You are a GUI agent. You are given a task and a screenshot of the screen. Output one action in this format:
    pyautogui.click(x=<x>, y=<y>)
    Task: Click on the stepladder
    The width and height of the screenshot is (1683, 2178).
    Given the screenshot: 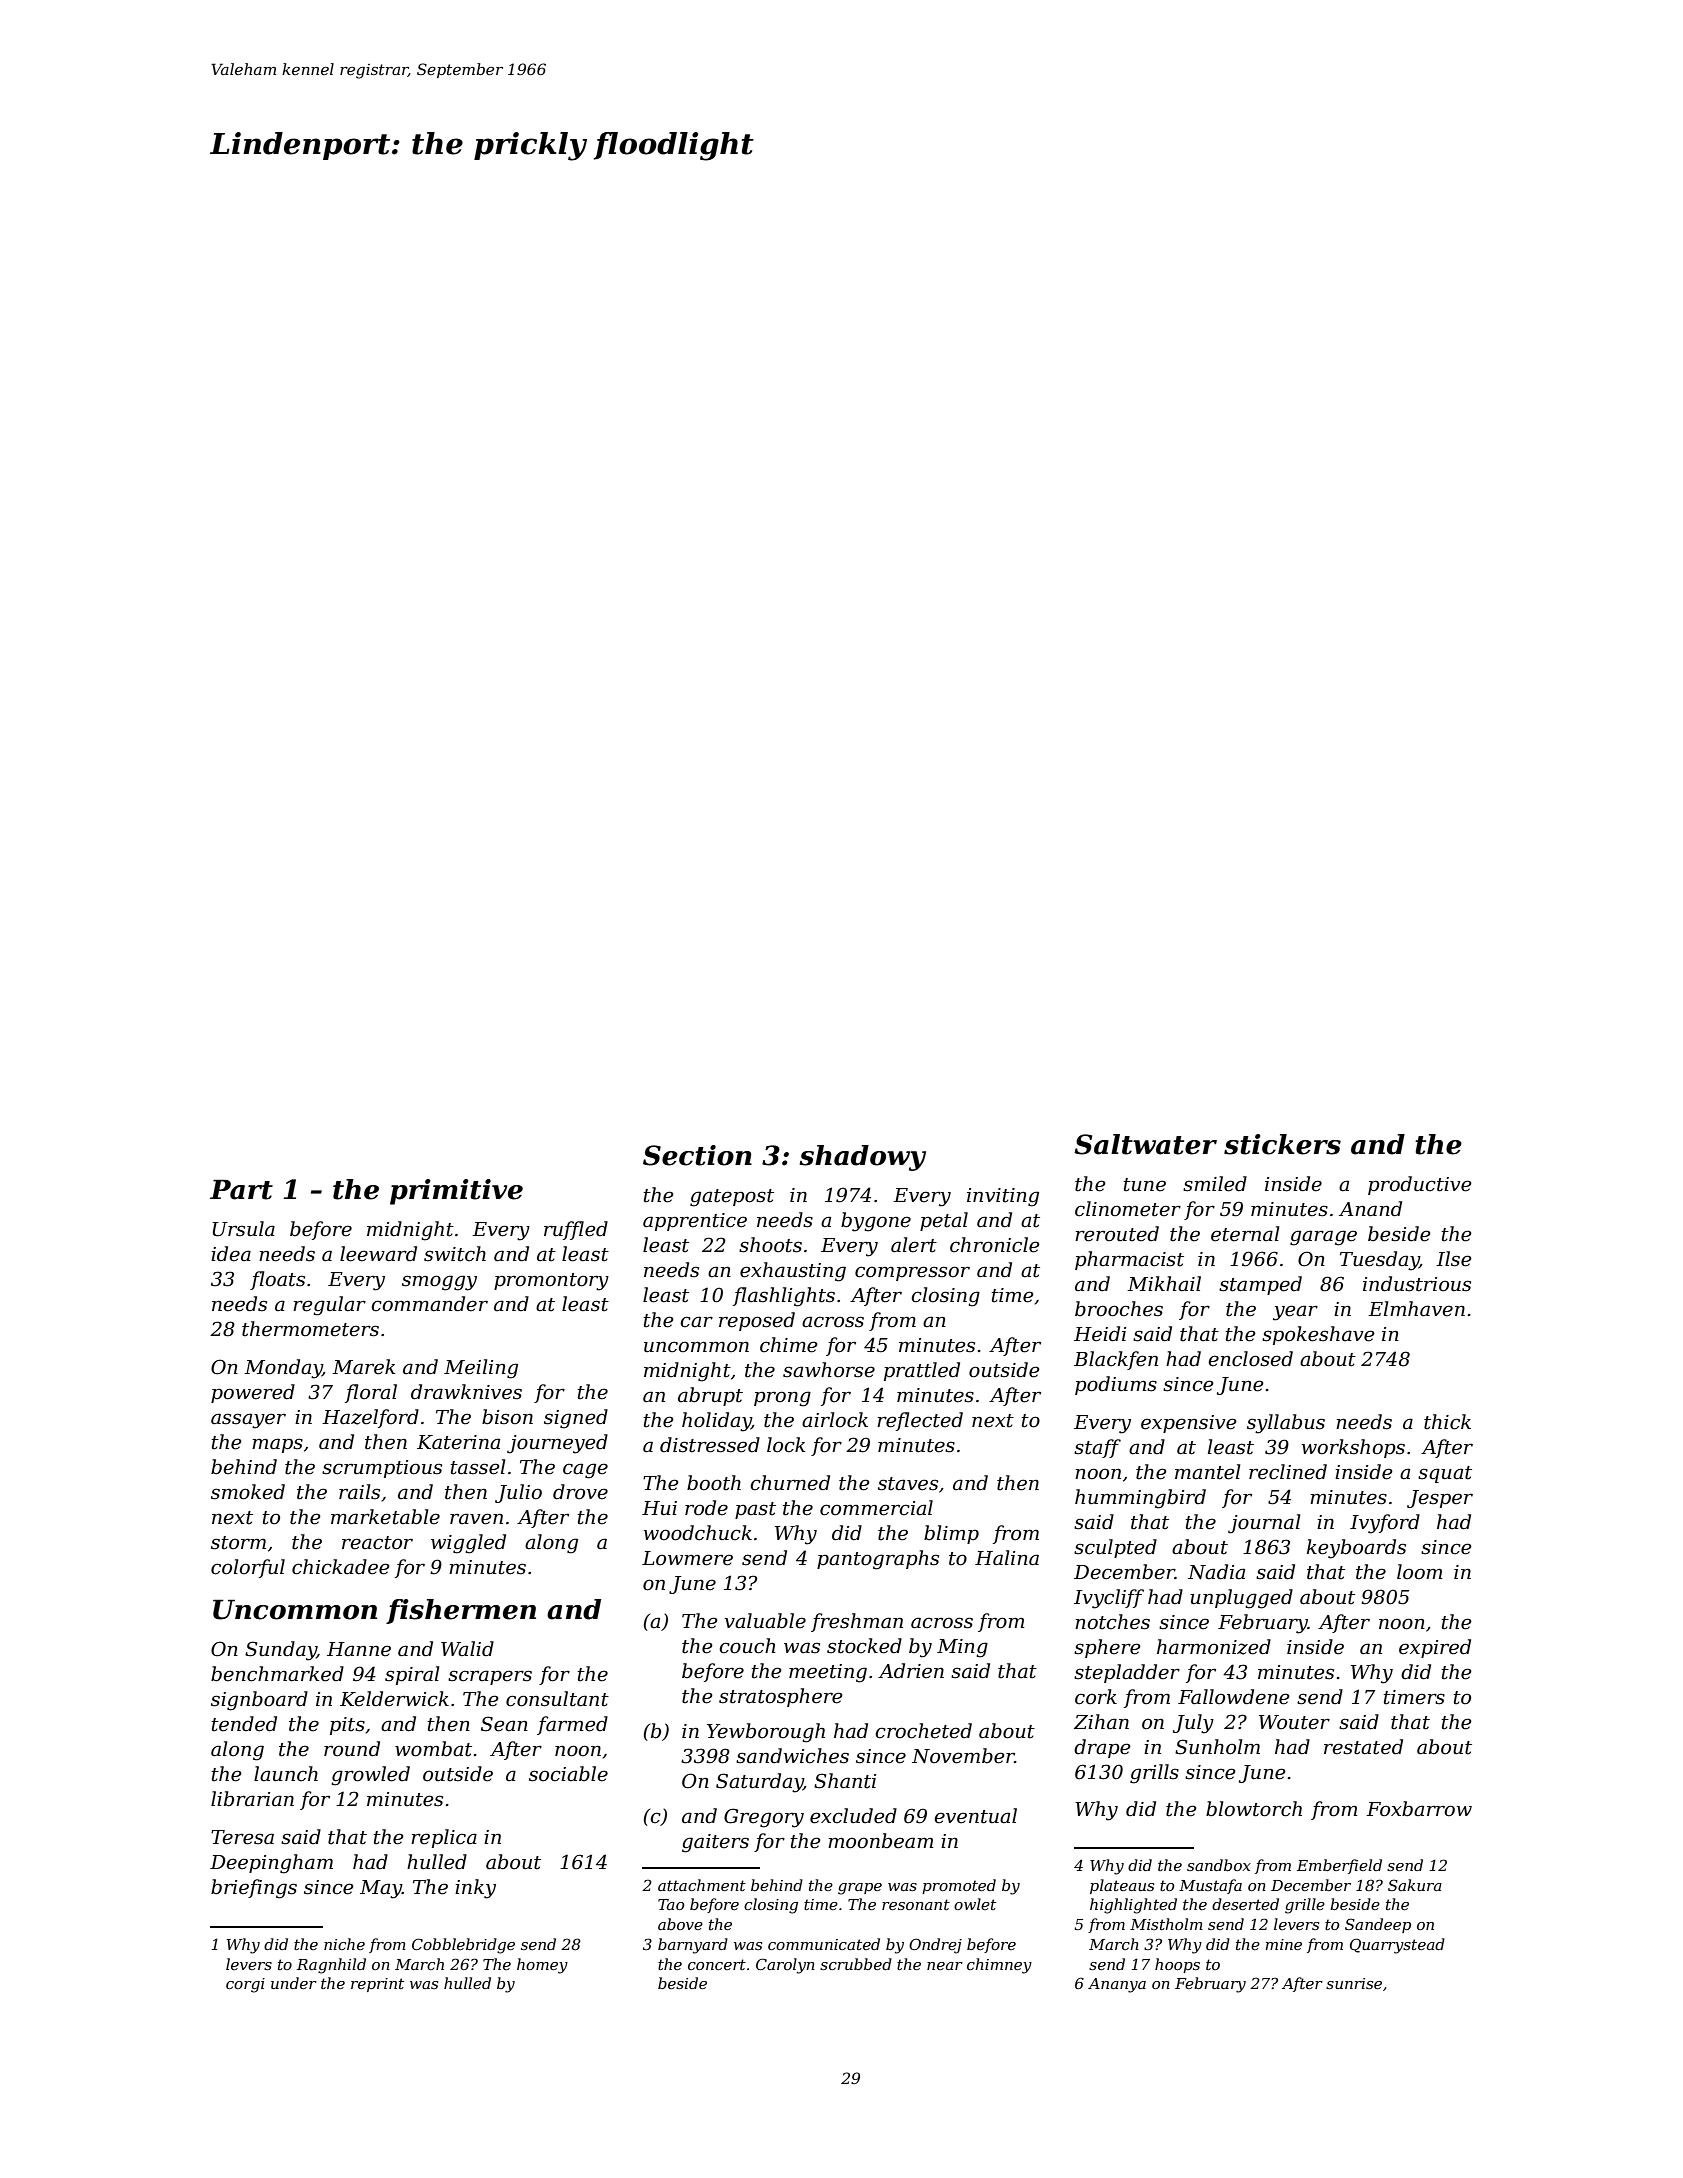 What is the action you would take?
    pyautogui.click(x=1127, y=1673)
